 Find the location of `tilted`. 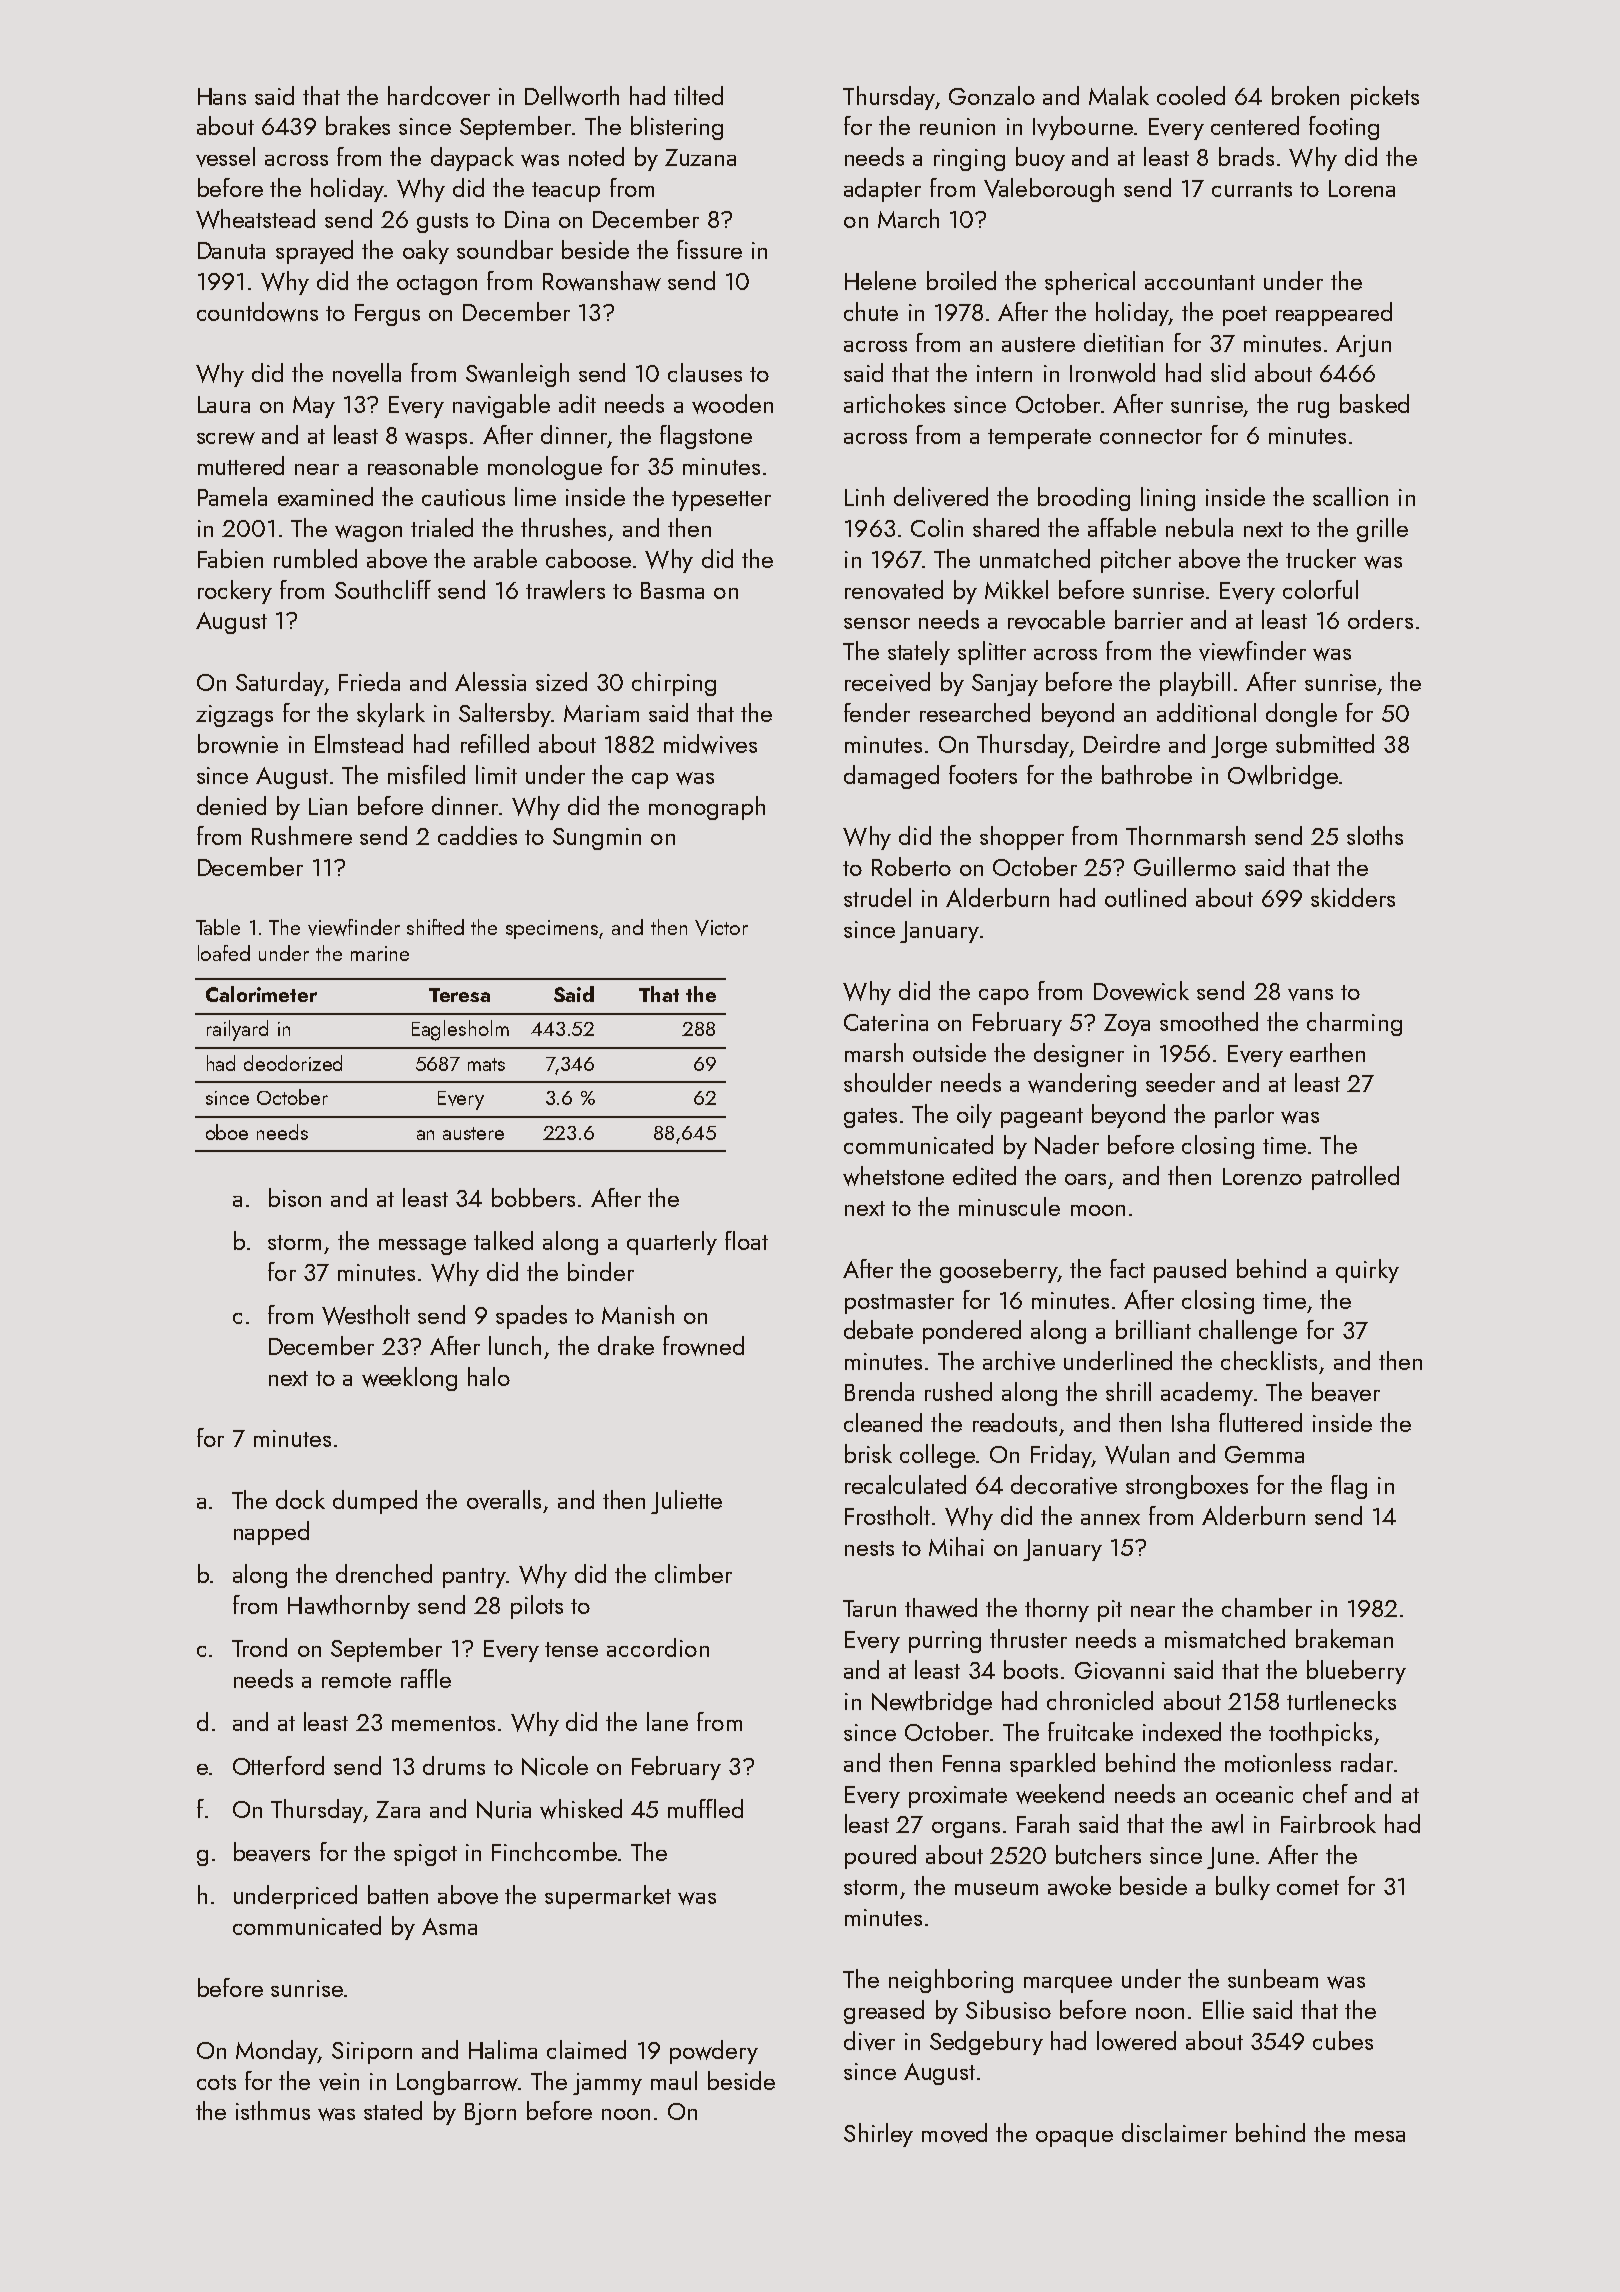

tilted is located at coordinates (698, 95).
